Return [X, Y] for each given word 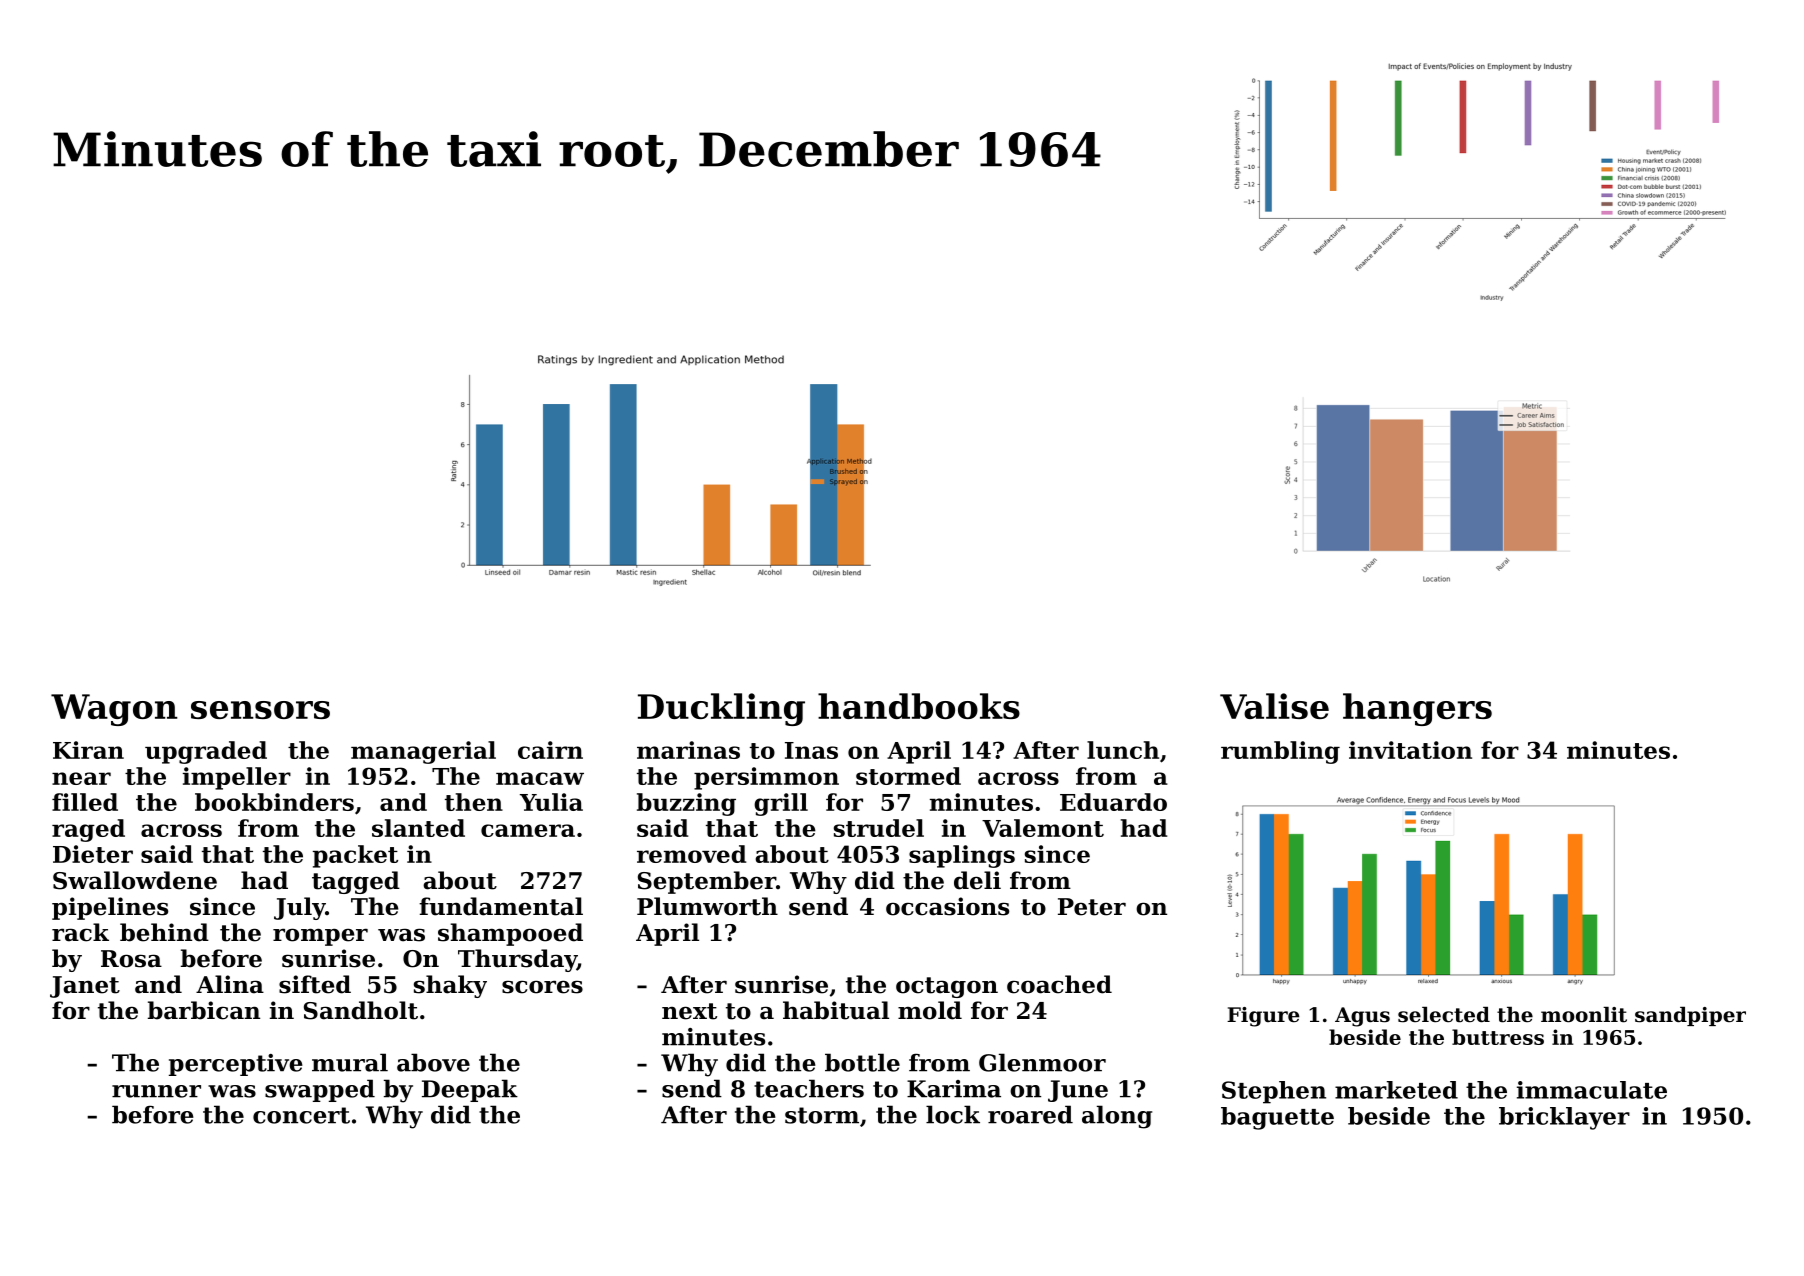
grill [781, 804]
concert [301, 1115]
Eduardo [1113, 802]
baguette [1277, 1118]
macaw [540, 778]
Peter [1092, 907]
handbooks [919, 706]
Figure [1263, 1017]
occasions [947, 906]
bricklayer [1564, 1118]
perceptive [236, 1065]
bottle [862, 1062]
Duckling [721, 709]
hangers [1417, 709]
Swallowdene [135, 880]
